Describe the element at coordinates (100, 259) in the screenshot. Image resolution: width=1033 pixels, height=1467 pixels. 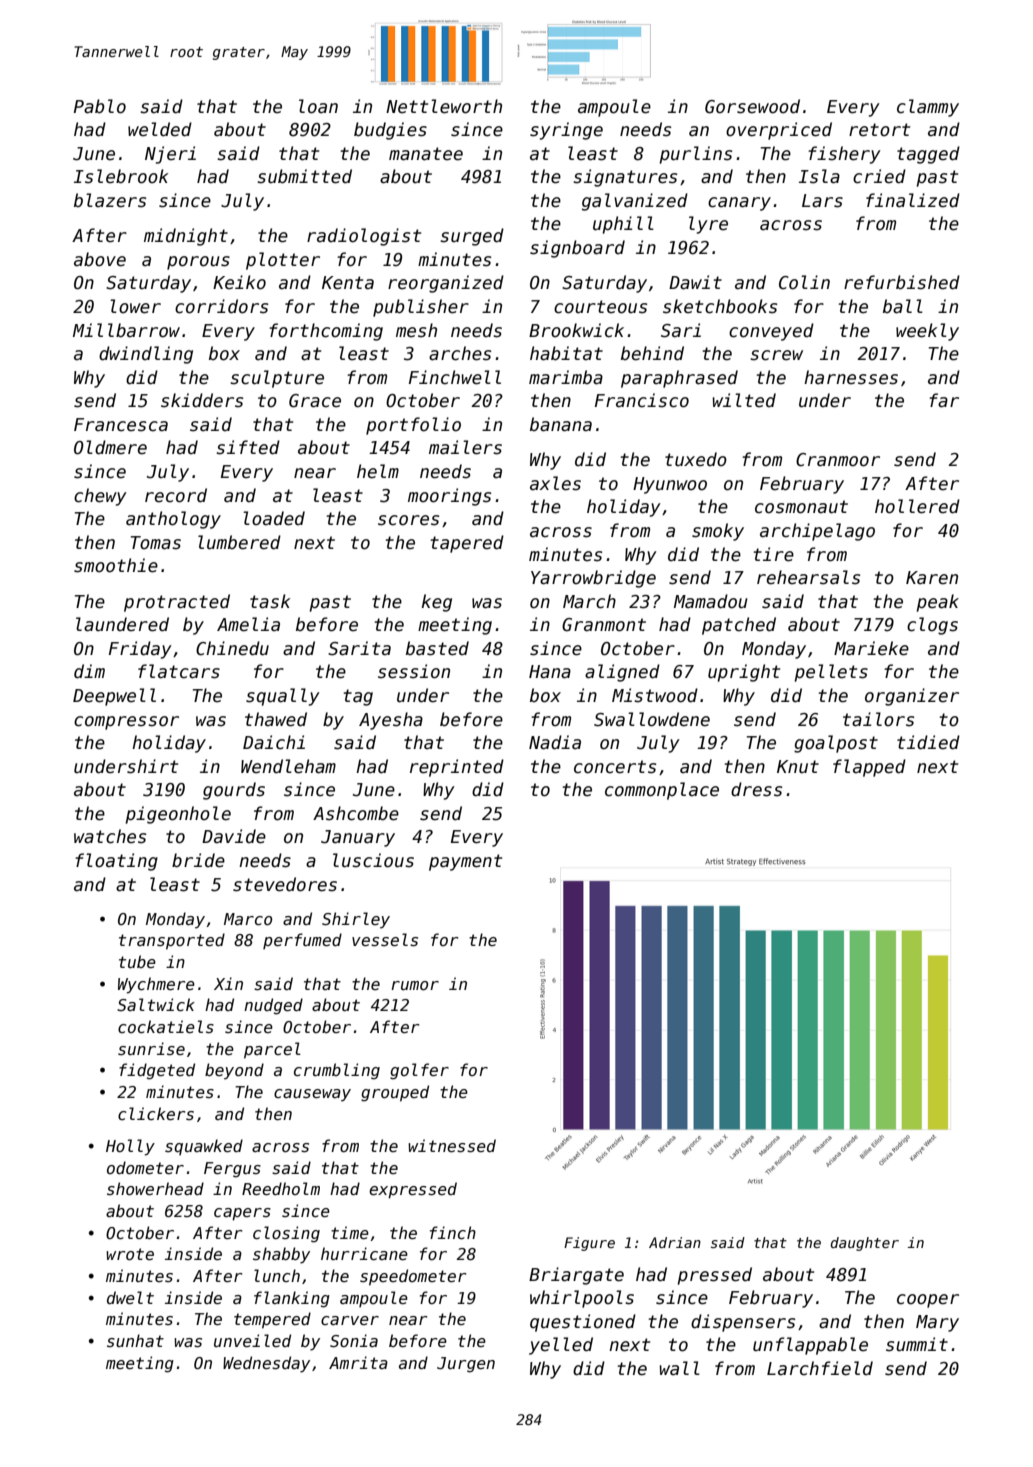
I see `above` at that location.
